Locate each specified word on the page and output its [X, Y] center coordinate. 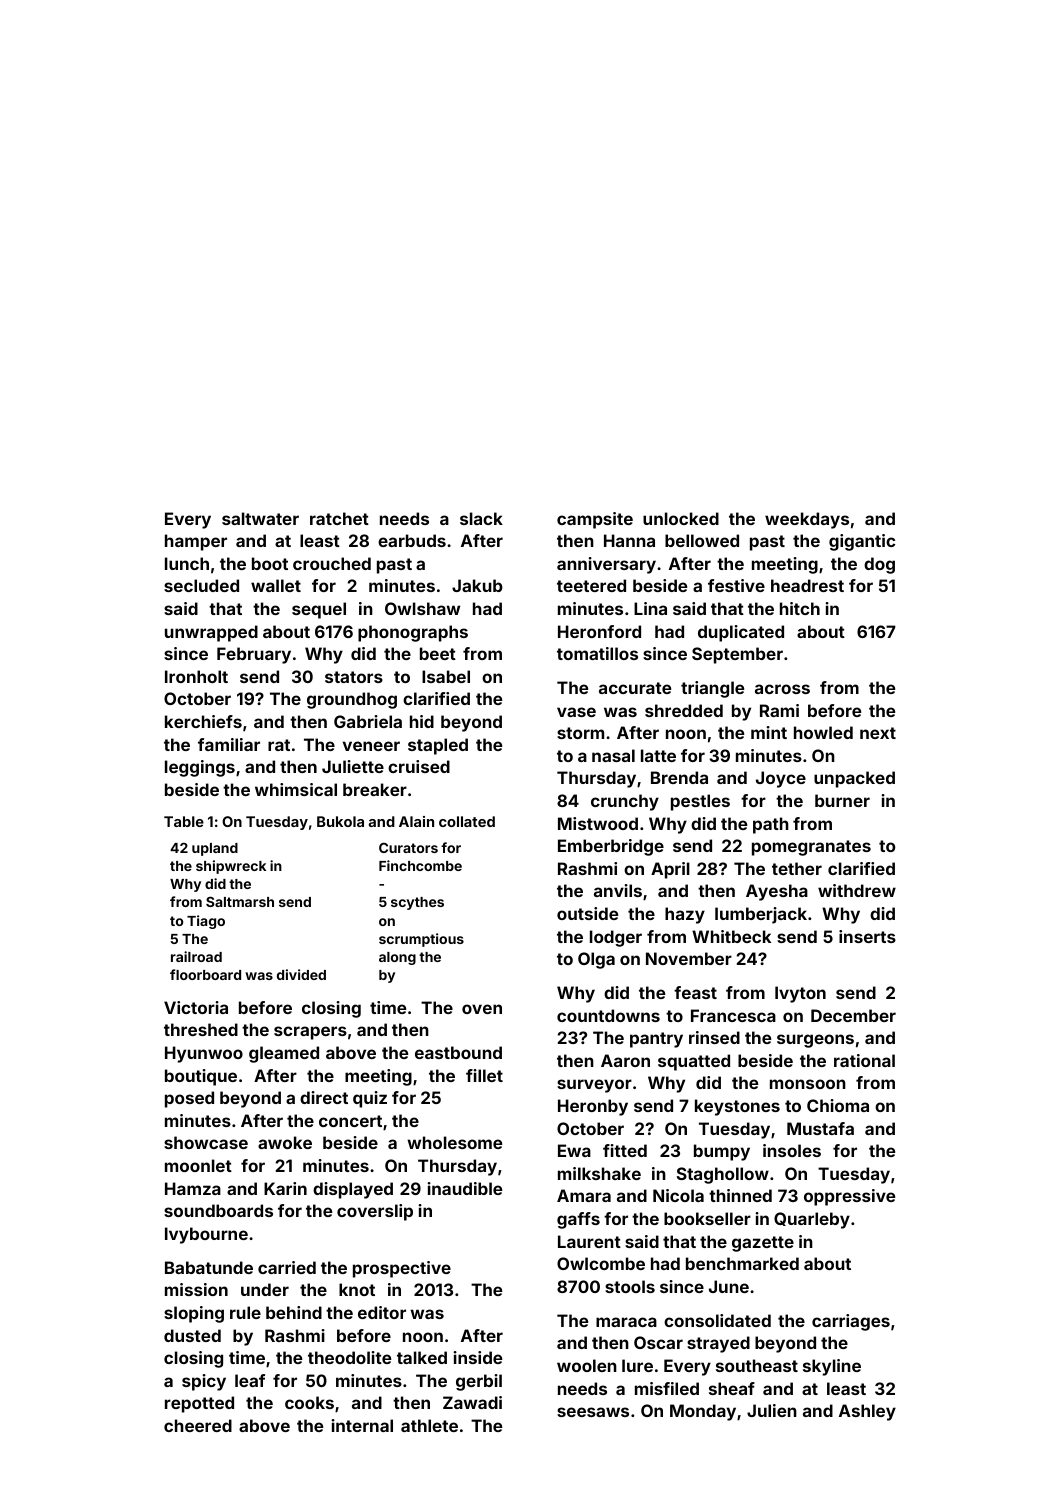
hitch [800, 608]
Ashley [867, 1412]
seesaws [593, 1412]
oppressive [849, 1197]
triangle [712, 689]
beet [438, 653]
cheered [198, 1425]
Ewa [574, 1150]
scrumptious [421, 940]
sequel [319, 610]
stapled [438, 746]
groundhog [352, 700]
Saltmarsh [240, 901]
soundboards [218, 1210]
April [670, 870]
